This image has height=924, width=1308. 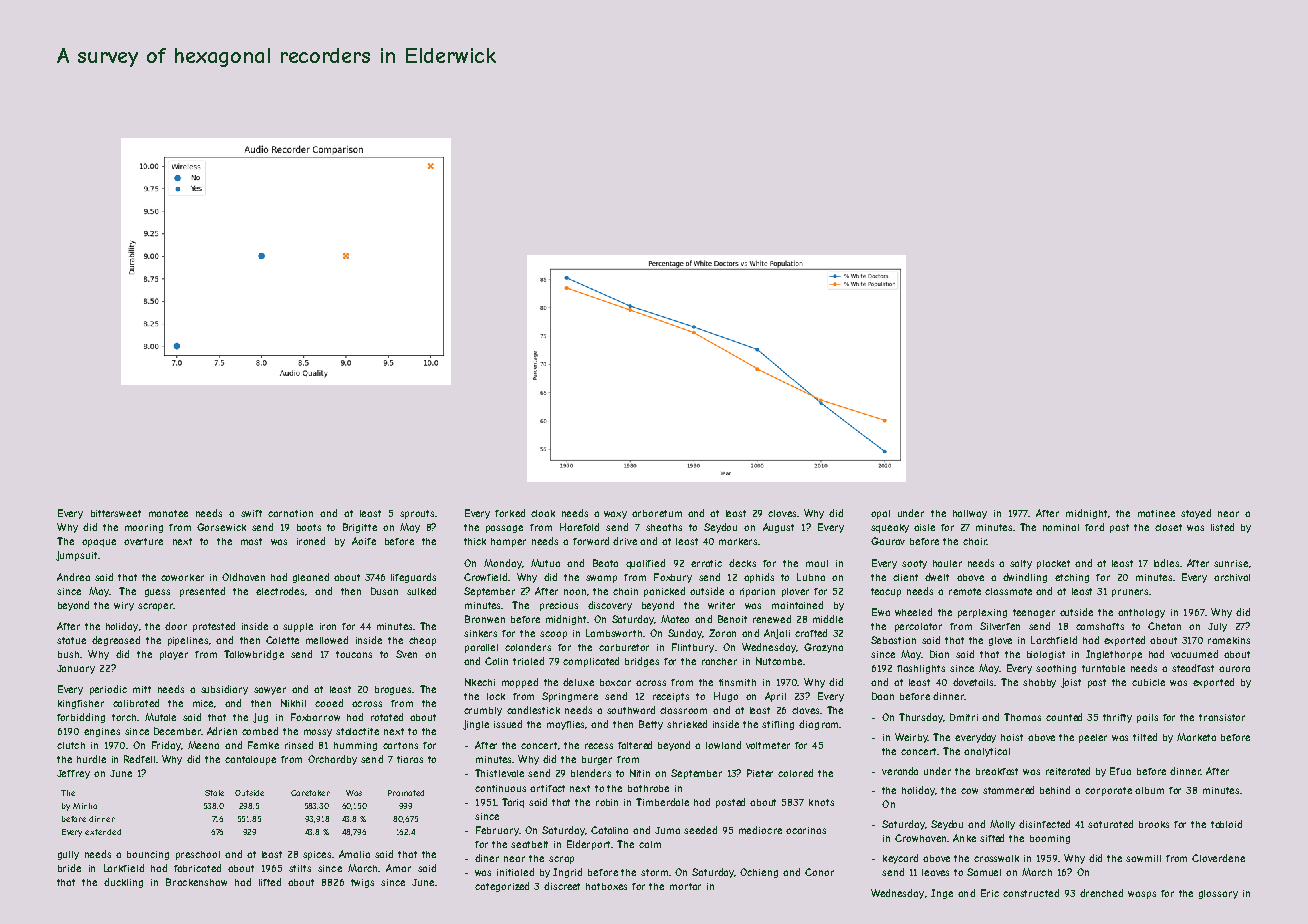 What do you see at coordinates (942, 894) in the image?
I see `Inge` at bounding box center [942, 894].
